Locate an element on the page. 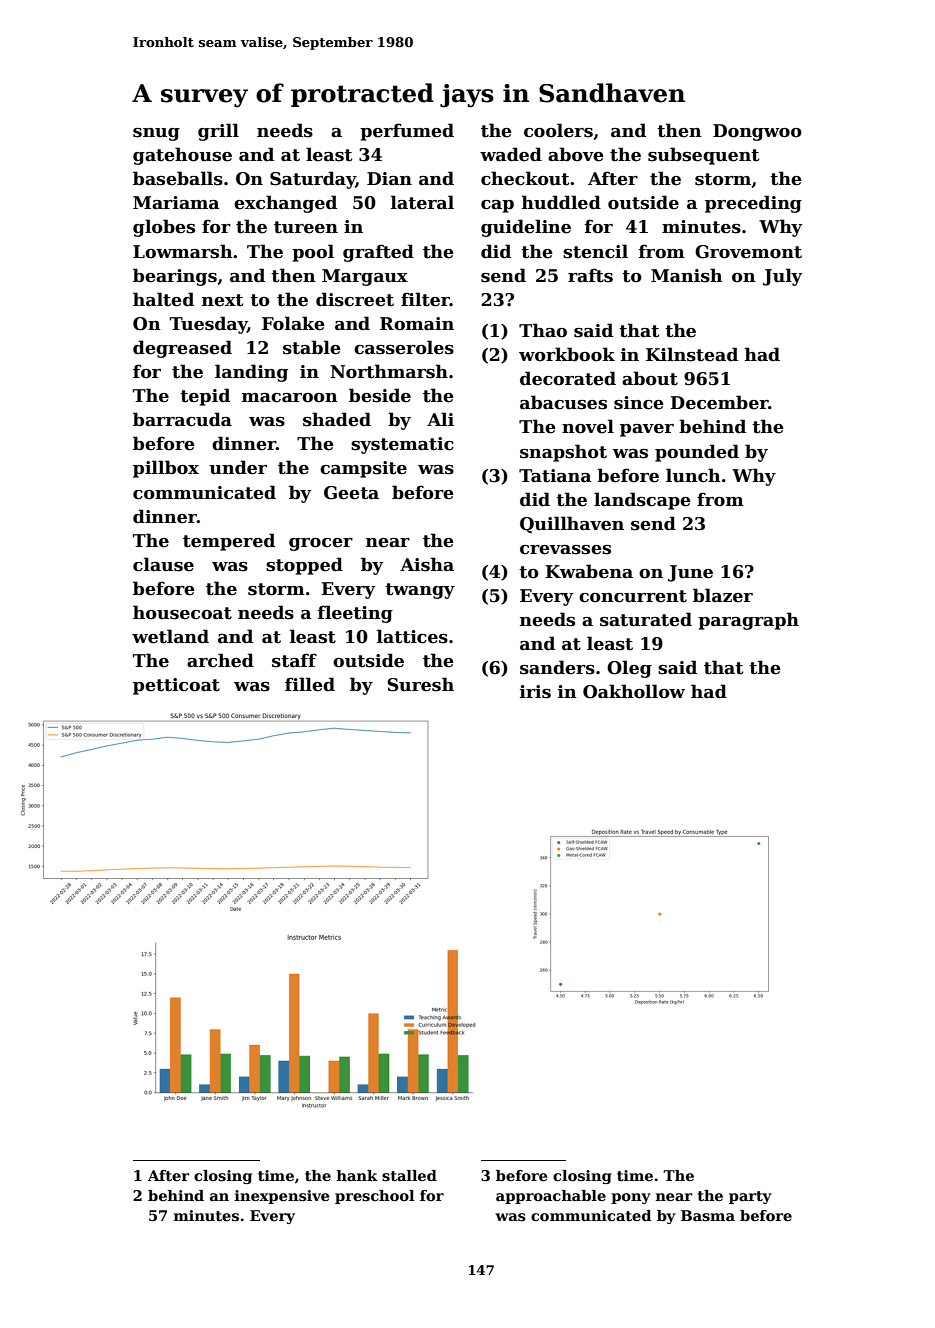 The image size is (935, 1328). iris is located at coordinates (535, 692).
